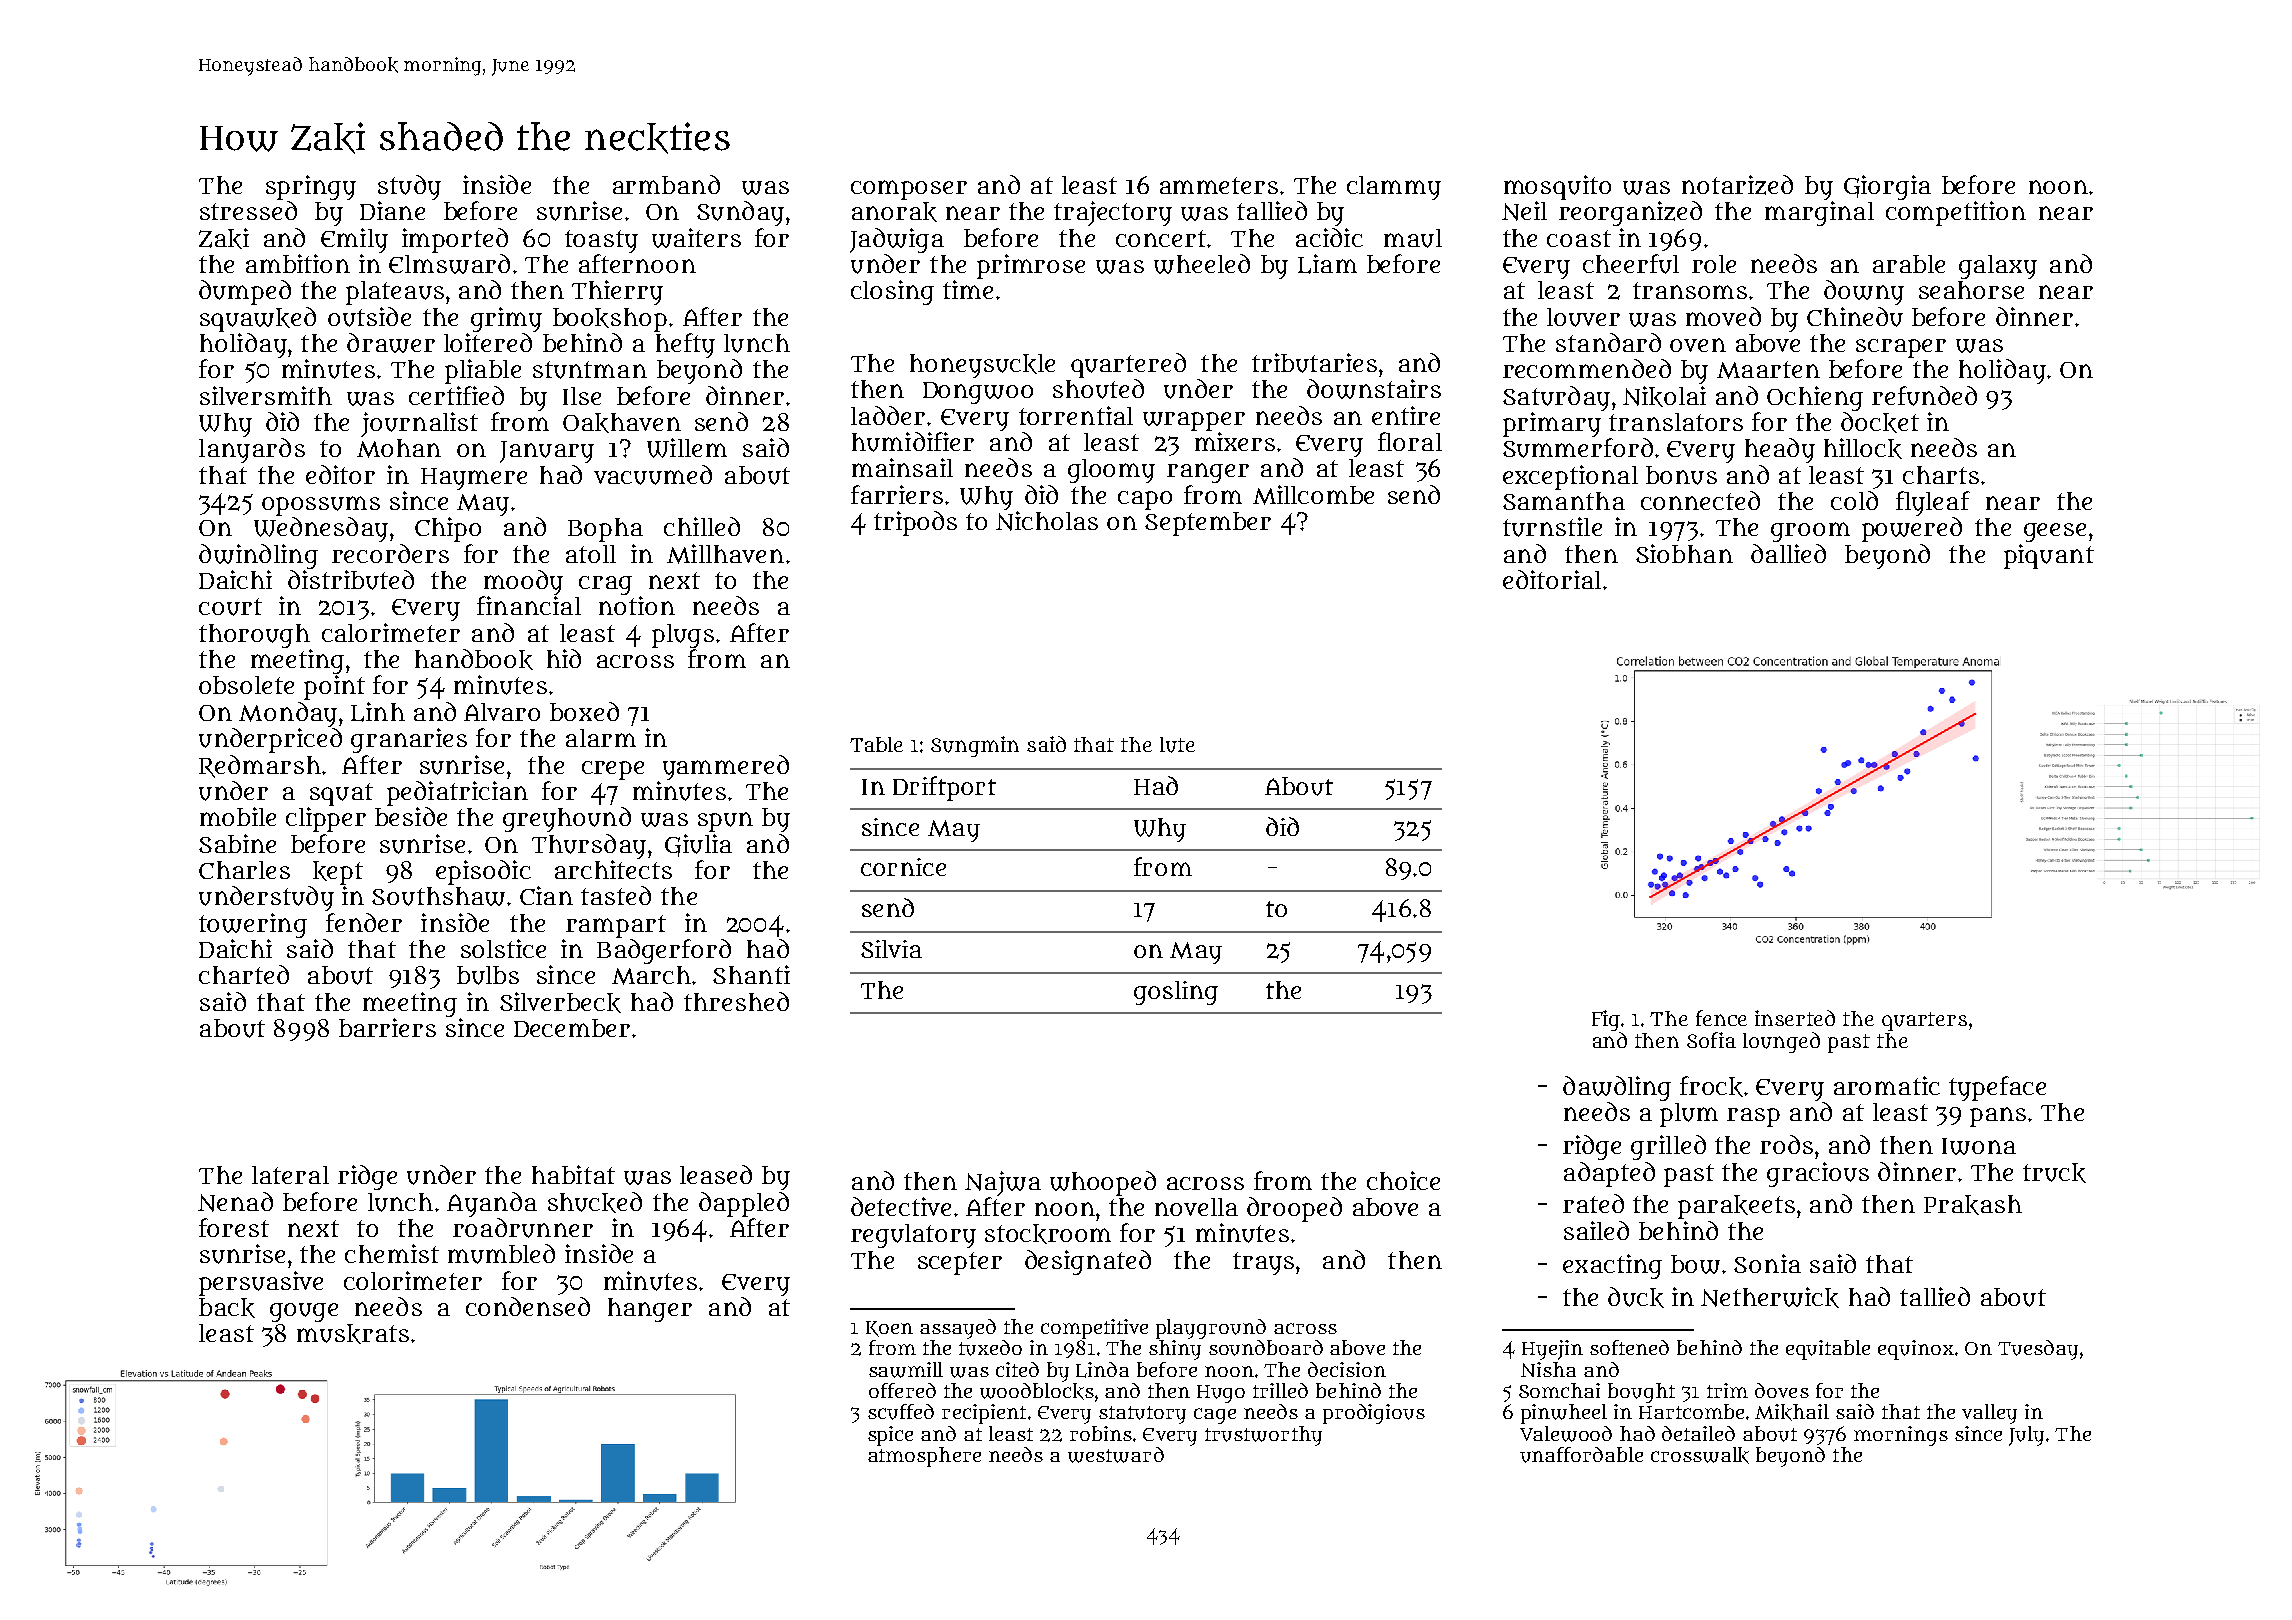 This image has height=1620, width=2292. Describe the element at coordinates (1924, 1021) in the image. I see `quarters` at that location.
